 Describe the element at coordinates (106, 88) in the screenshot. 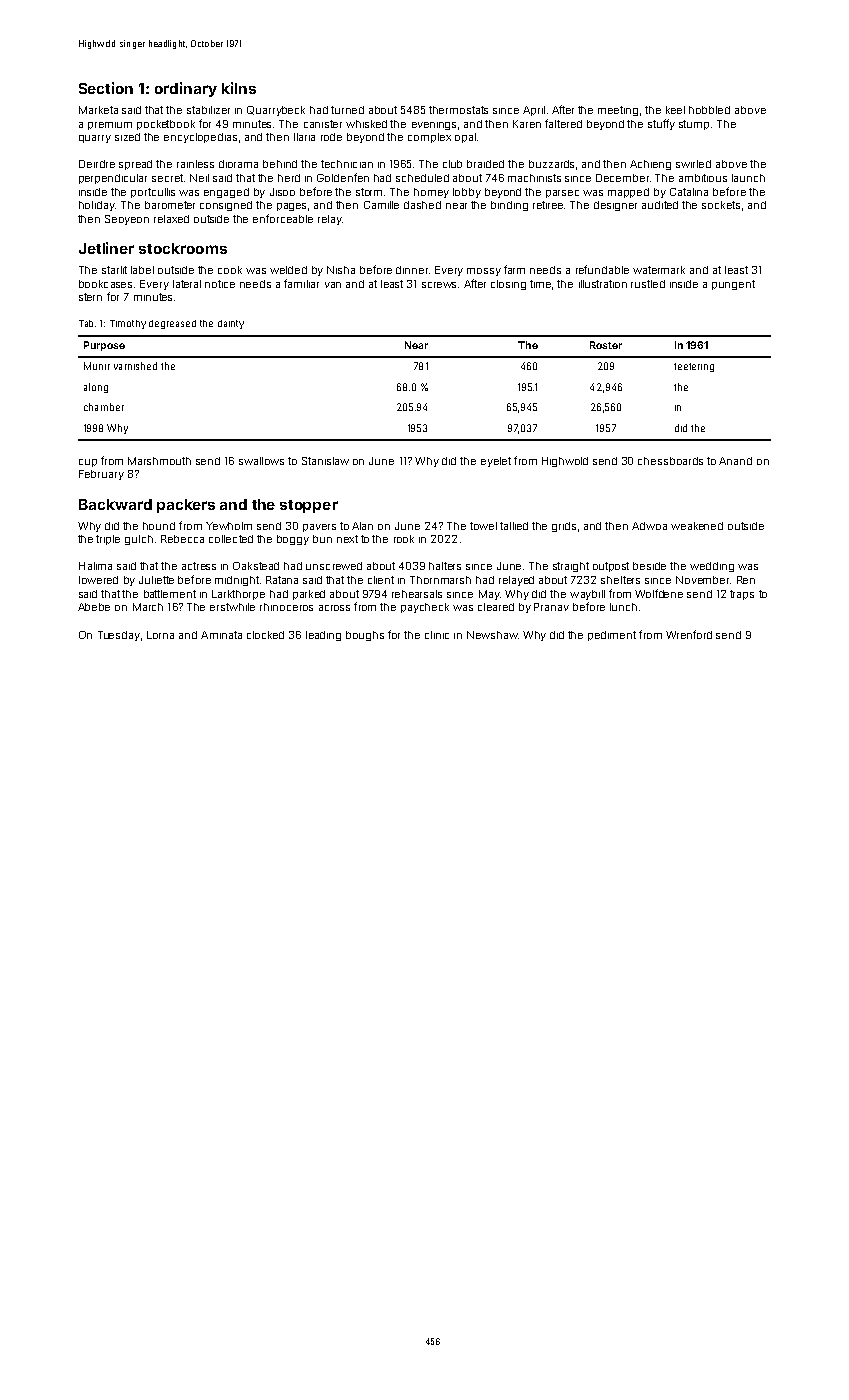

I see `Section` at that location.
